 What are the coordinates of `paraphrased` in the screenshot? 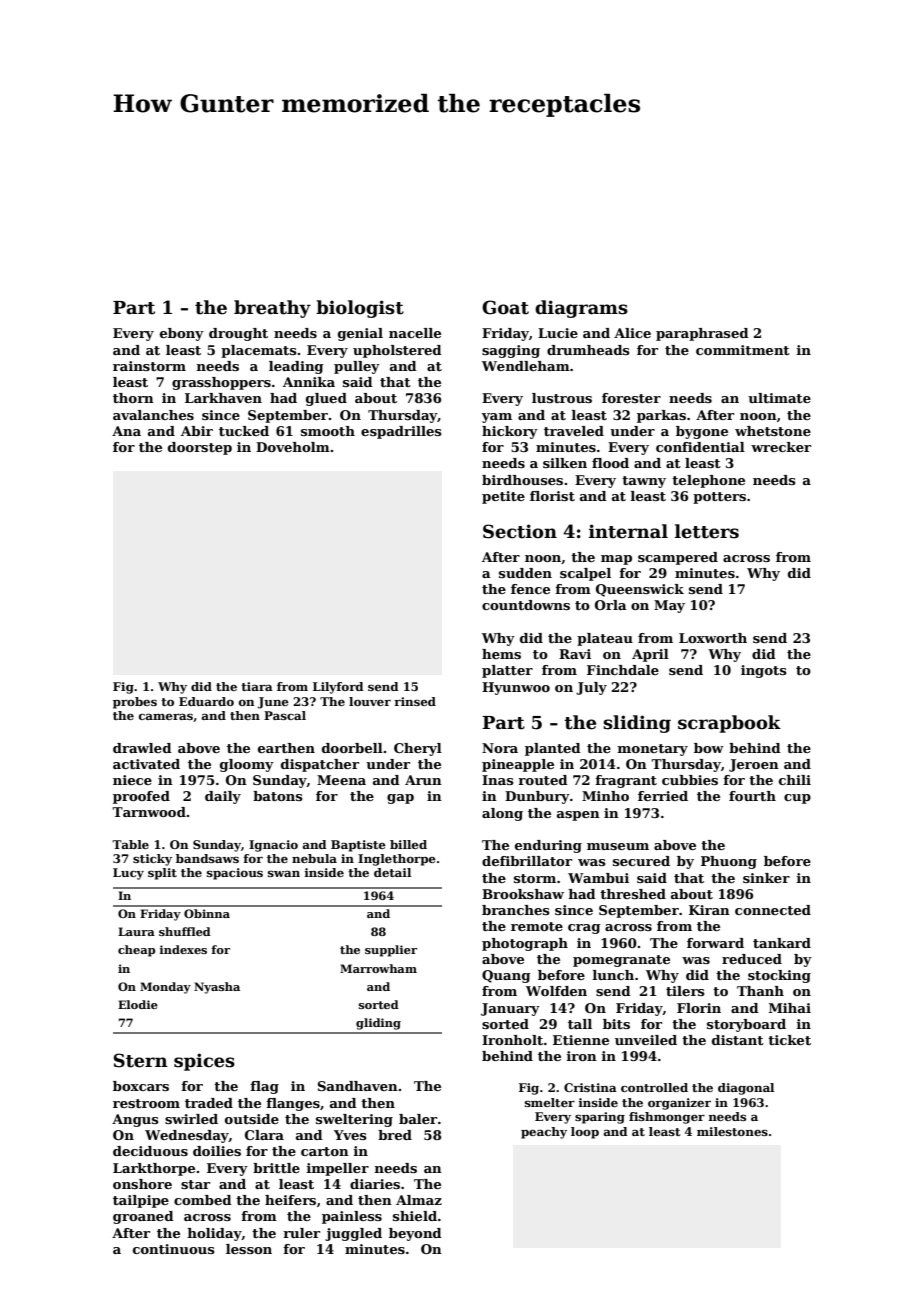 It's located at (702, 334).
